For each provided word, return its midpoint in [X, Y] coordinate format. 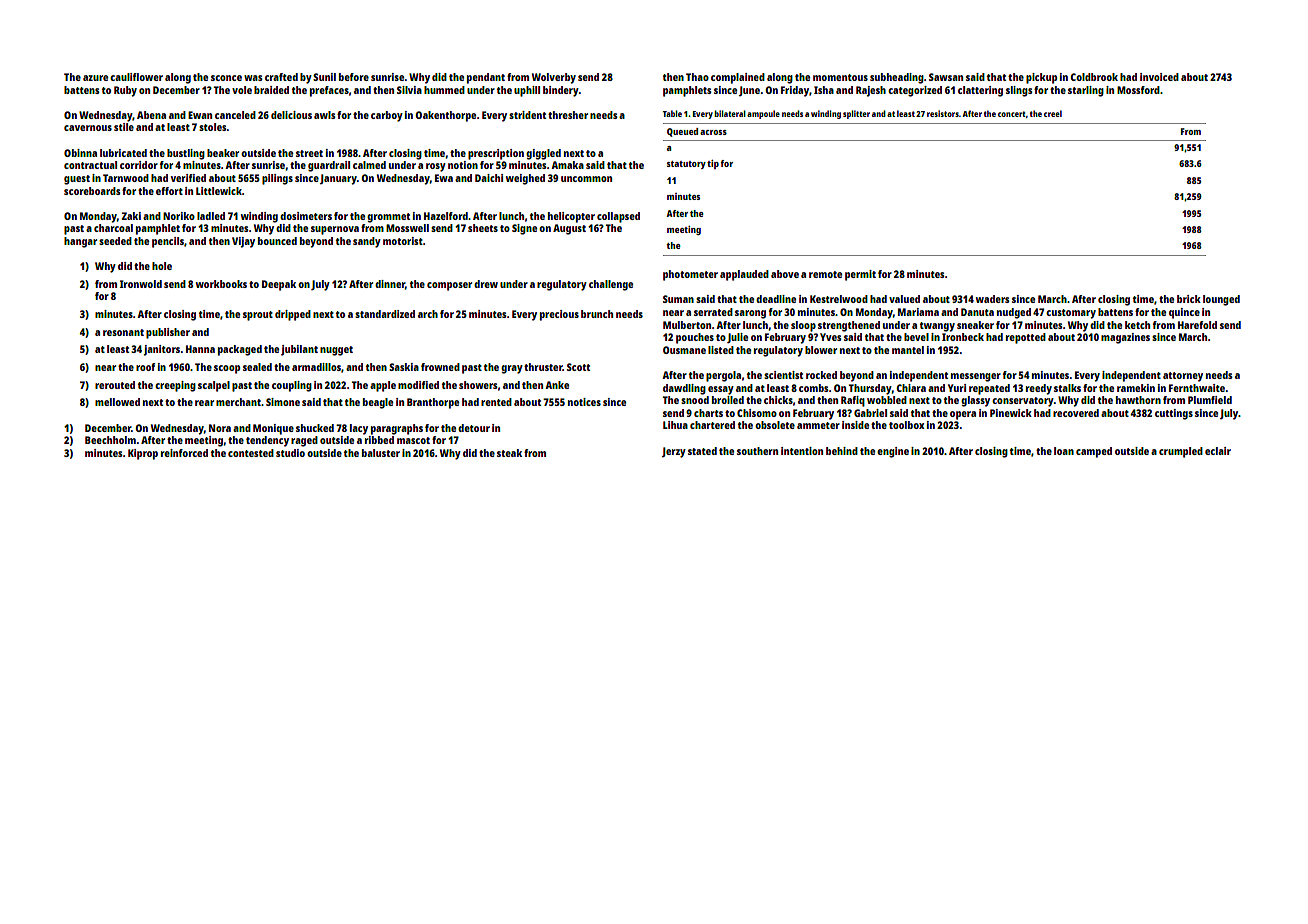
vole [242, 90]
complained [738, 78]
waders [993, 299]
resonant [123, 332]
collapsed [618, 217]
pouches [695, 338]
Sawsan [946, 77]
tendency [267, 441]
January [338, 179]
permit [860, 275]
